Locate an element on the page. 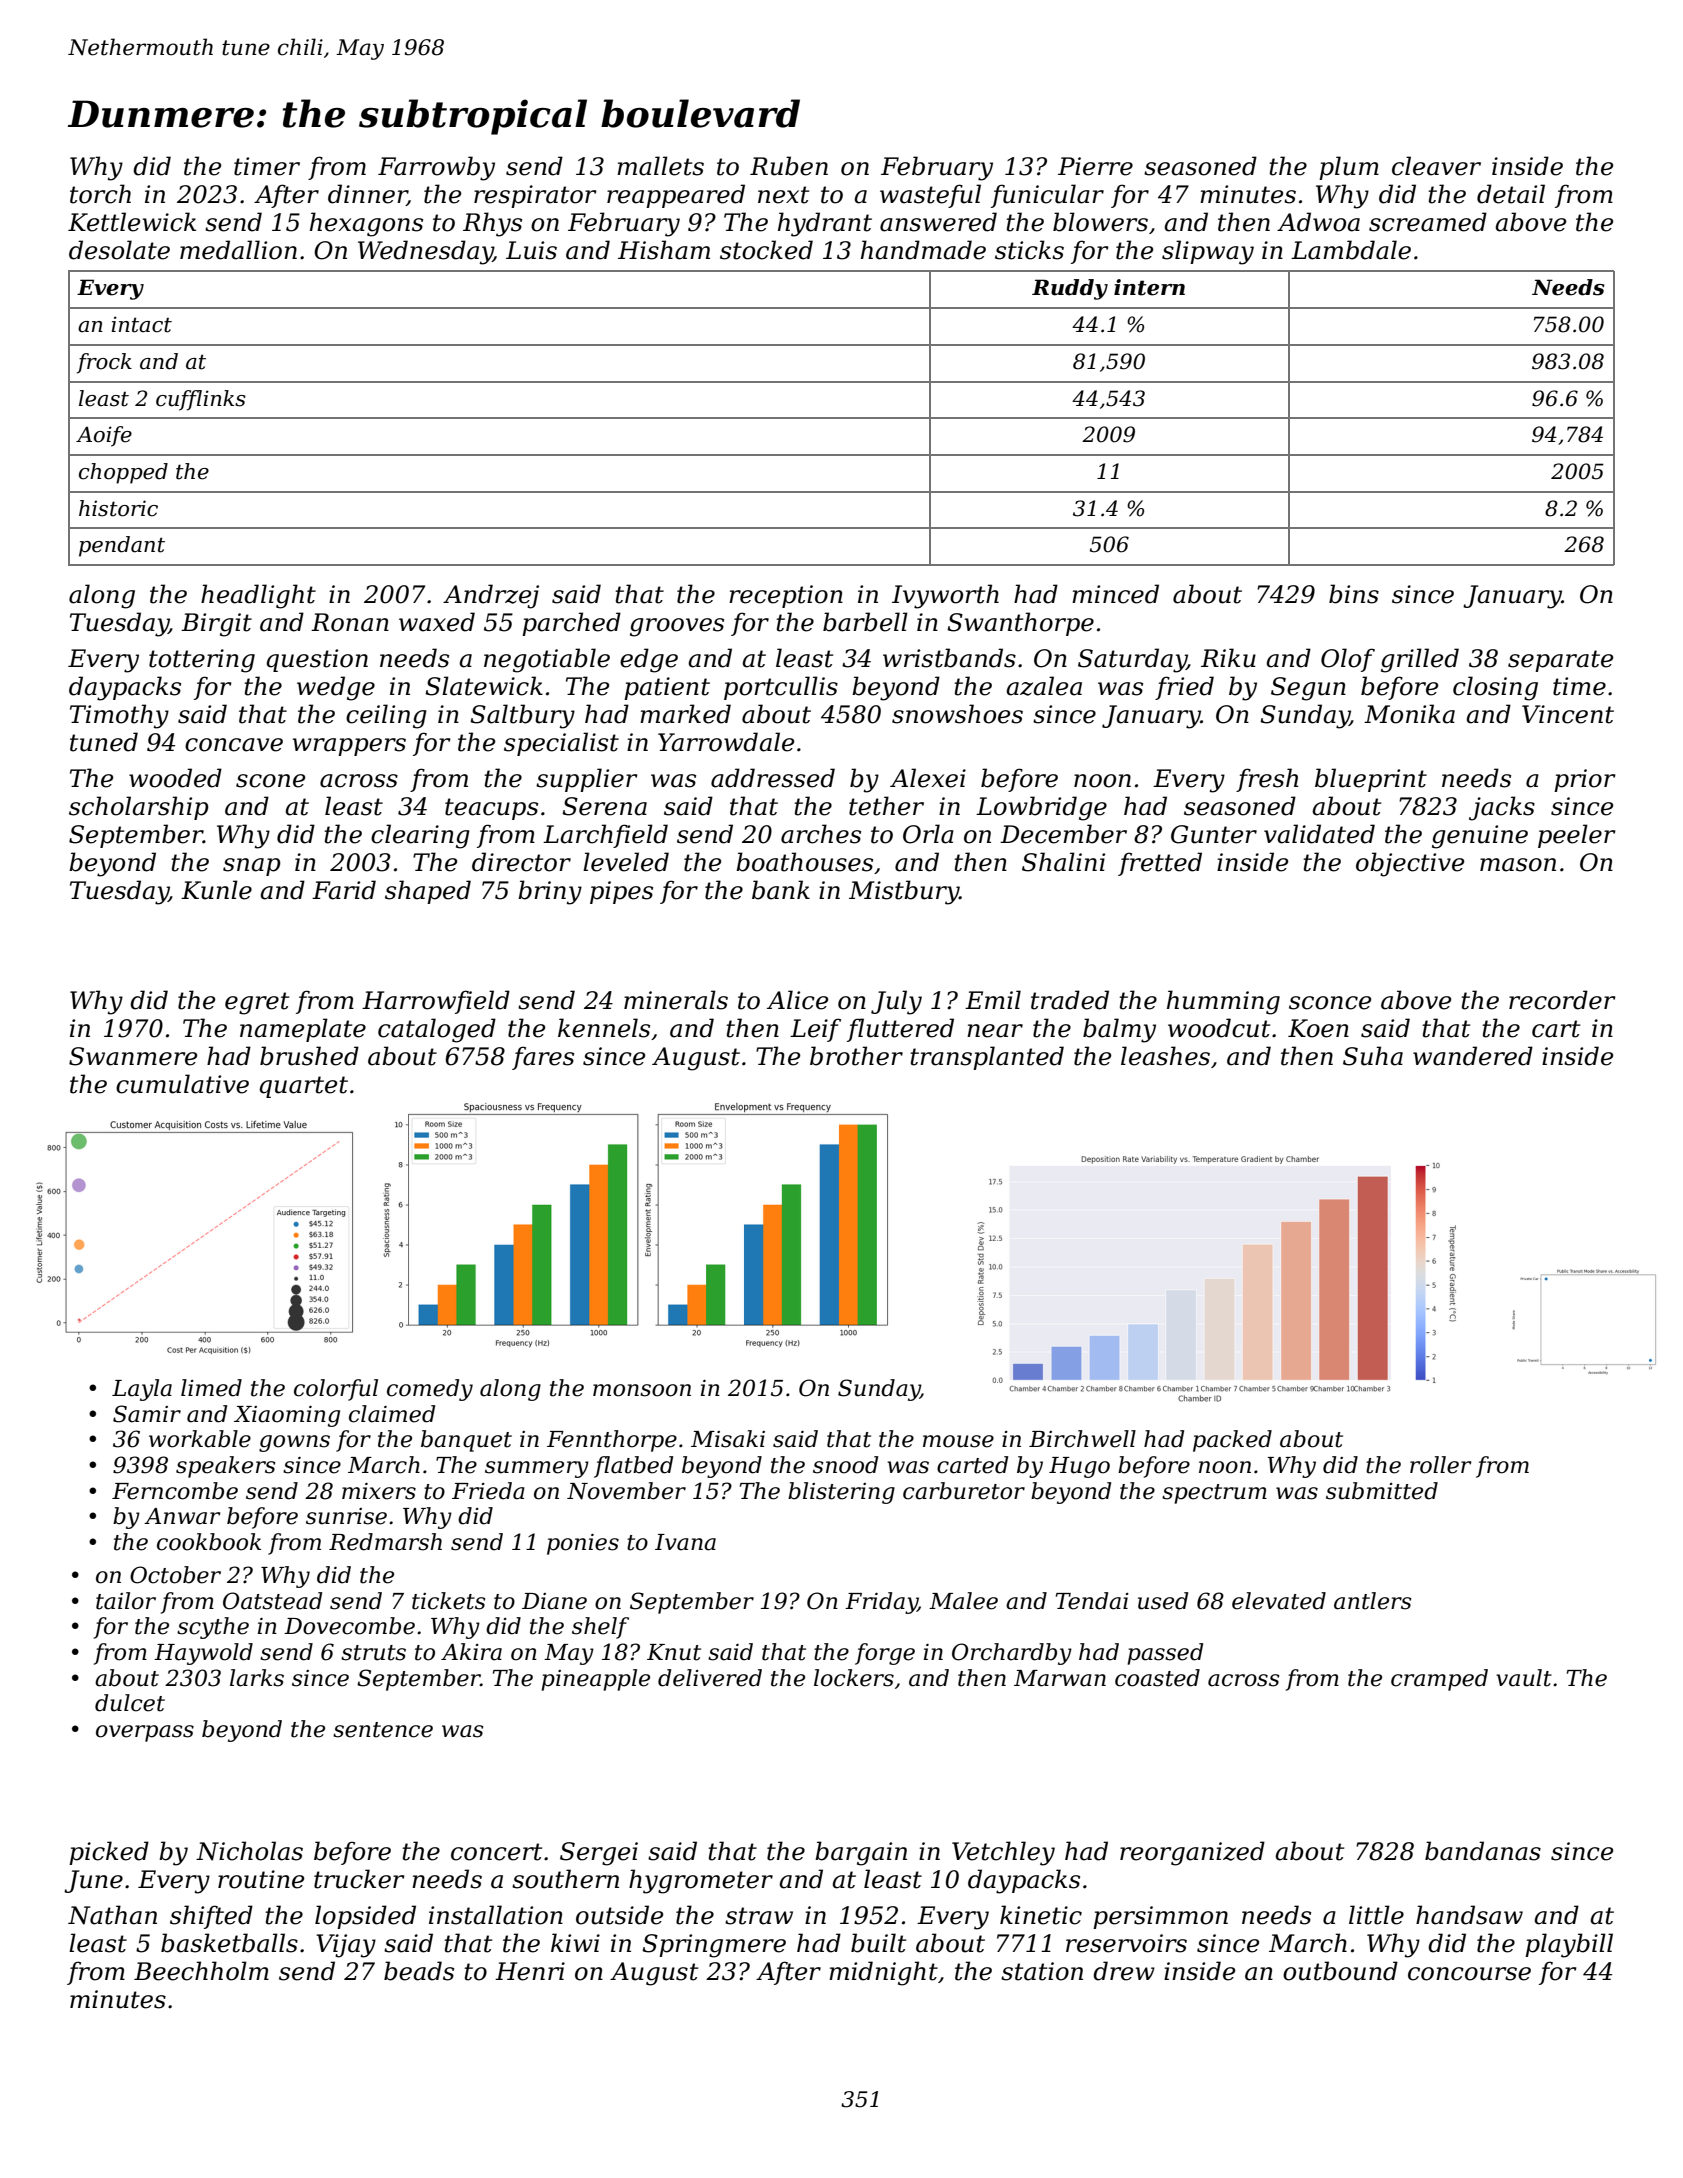 This image has height=2178, width=1683. quartet is located at coordinates (303, 1087).
